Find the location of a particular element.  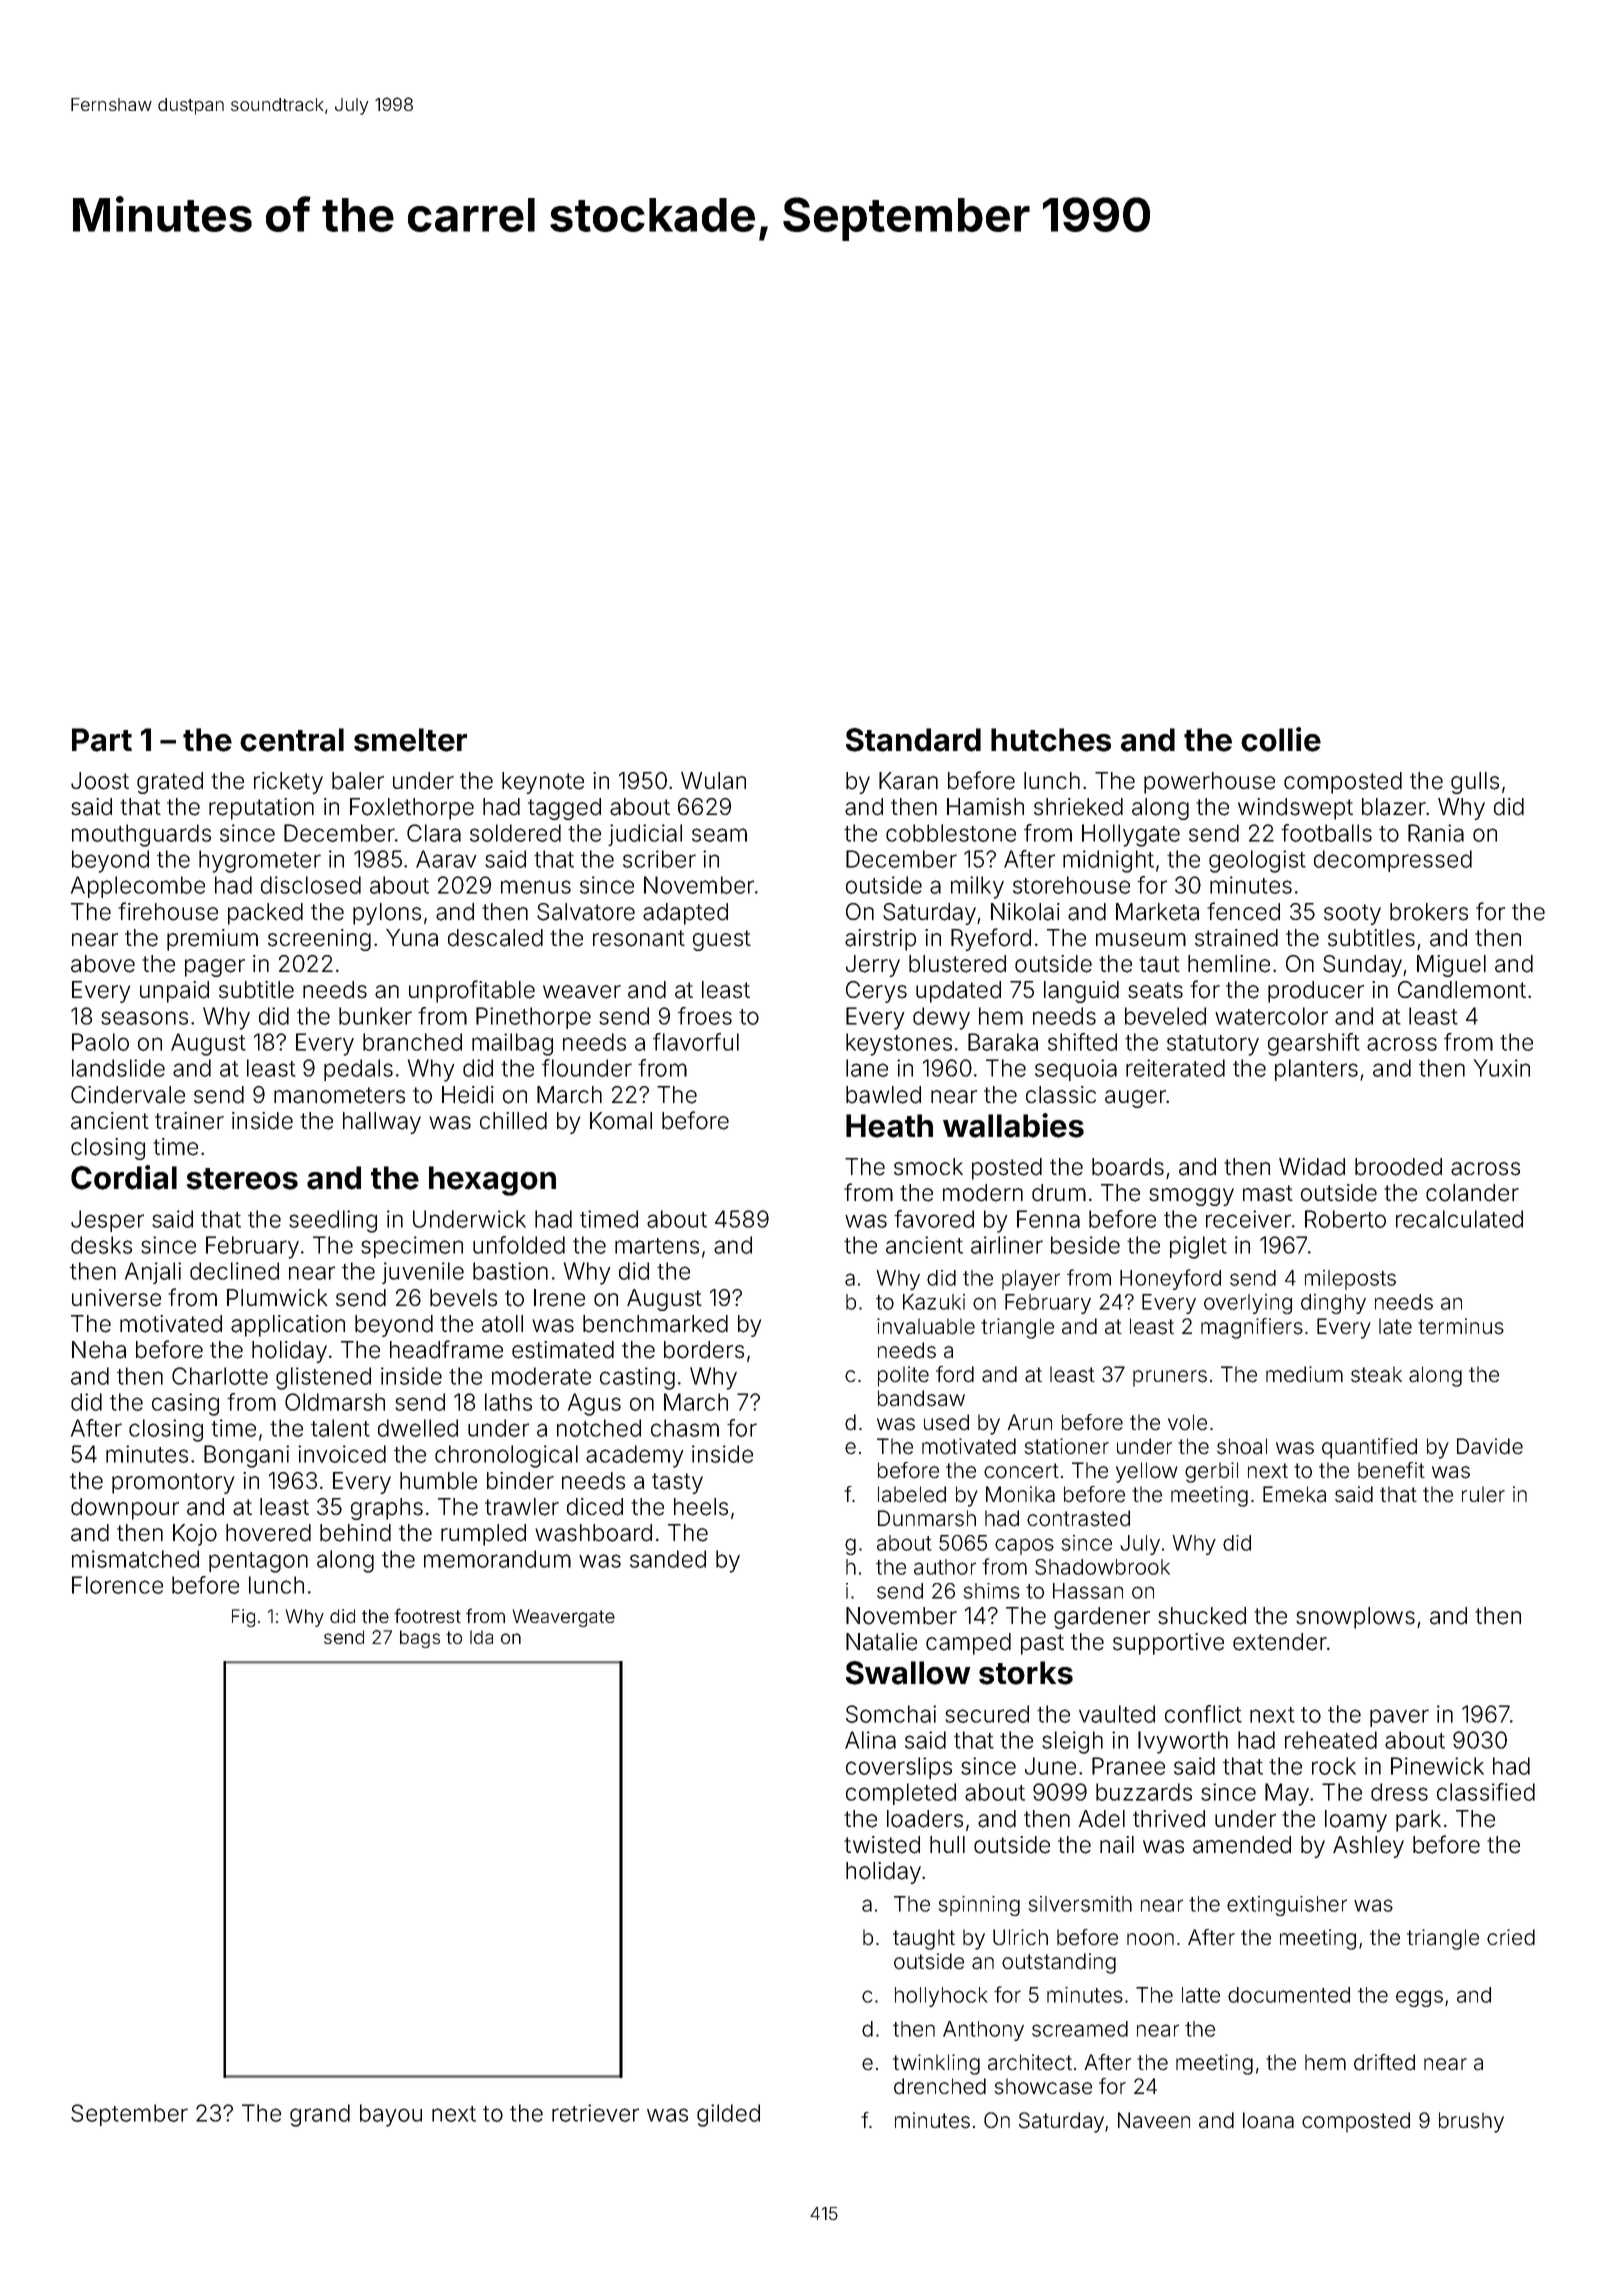

sanded is located at coordinates (668, 1559).
